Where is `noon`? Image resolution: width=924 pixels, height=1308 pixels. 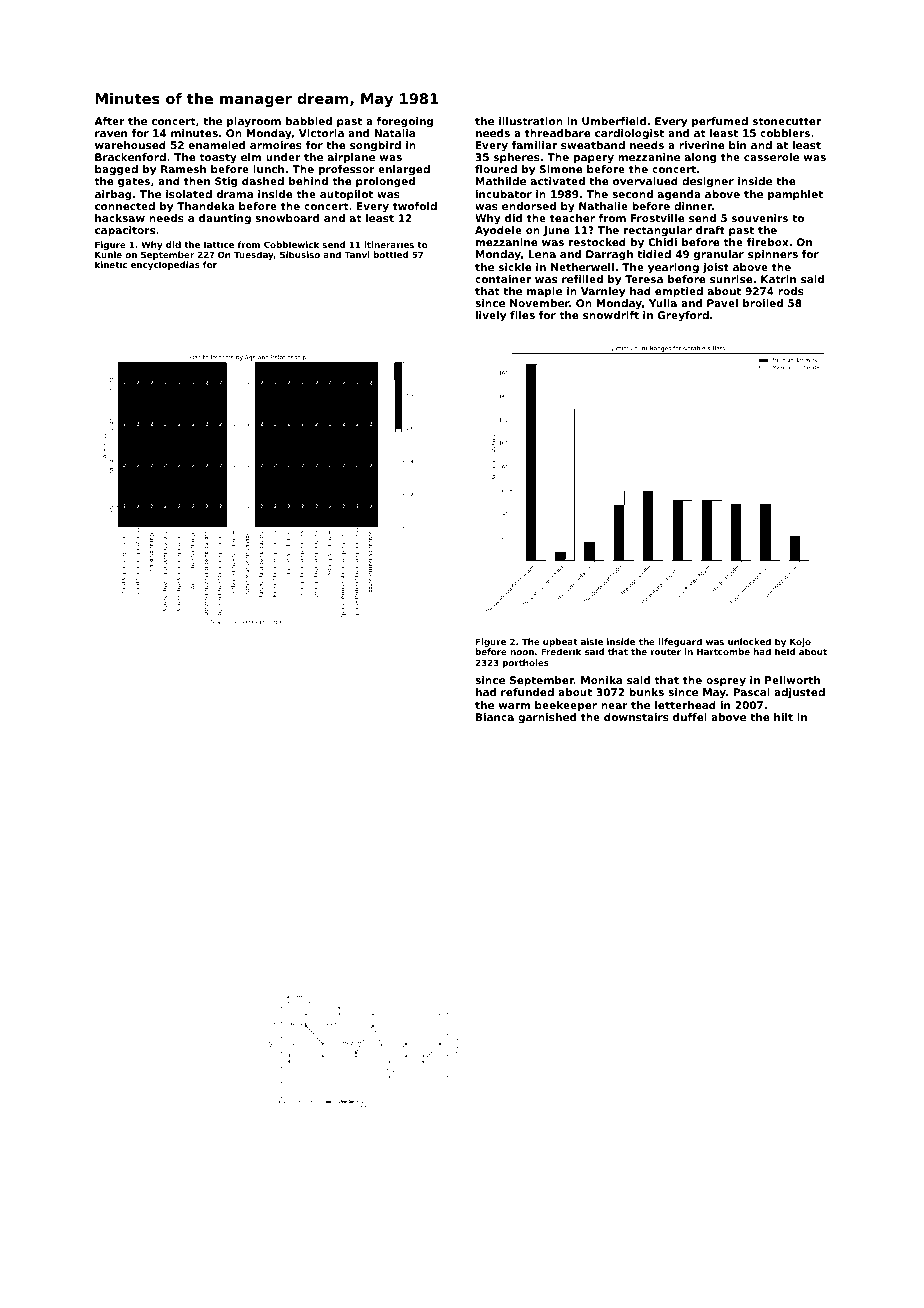
noon is located at coordinates (522, 652).
